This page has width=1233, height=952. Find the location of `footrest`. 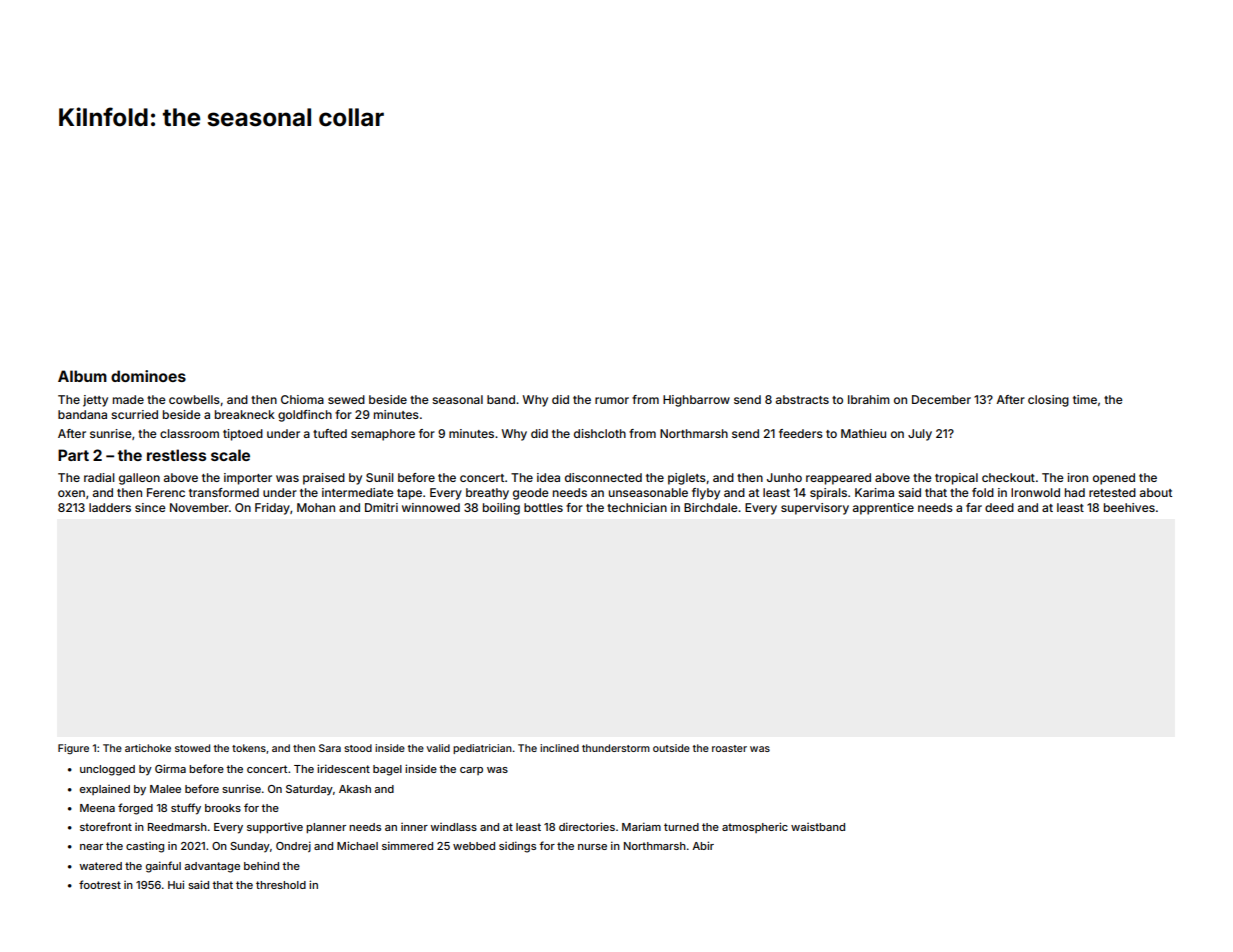

footrest is located at coordinates (100, 884).
